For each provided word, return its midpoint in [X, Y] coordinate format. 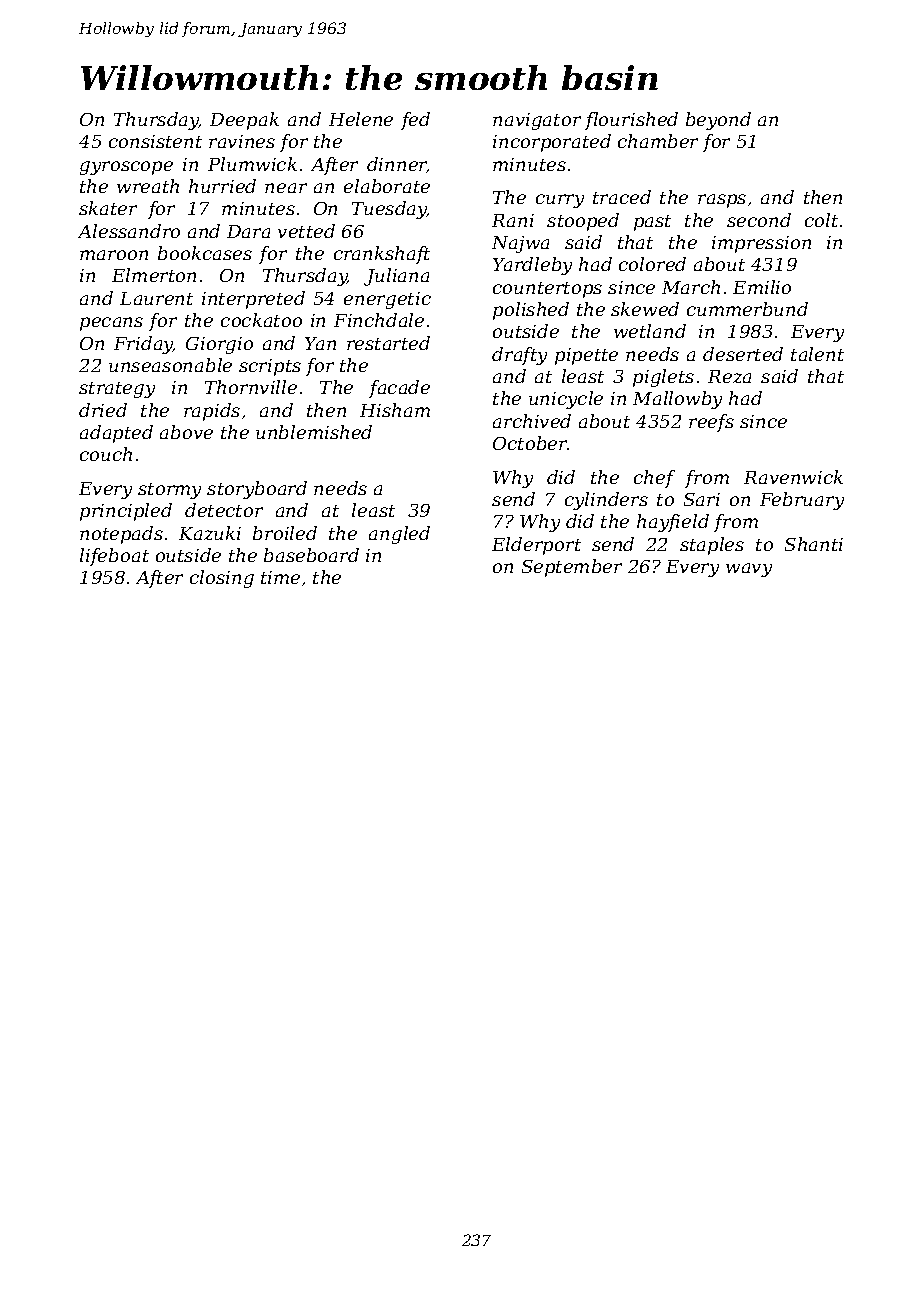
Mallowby [677, 400]
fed [415, 121]
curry [560, 201]
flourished [631, 121]
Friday [143, 345]
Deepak [244, 121]
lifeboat [114, 557]
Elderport [536, 546]
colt [821, 220]
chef [654, 479]
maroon [114, 255]
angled [399, 535]
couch [106, 454]
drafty [519, 356]
